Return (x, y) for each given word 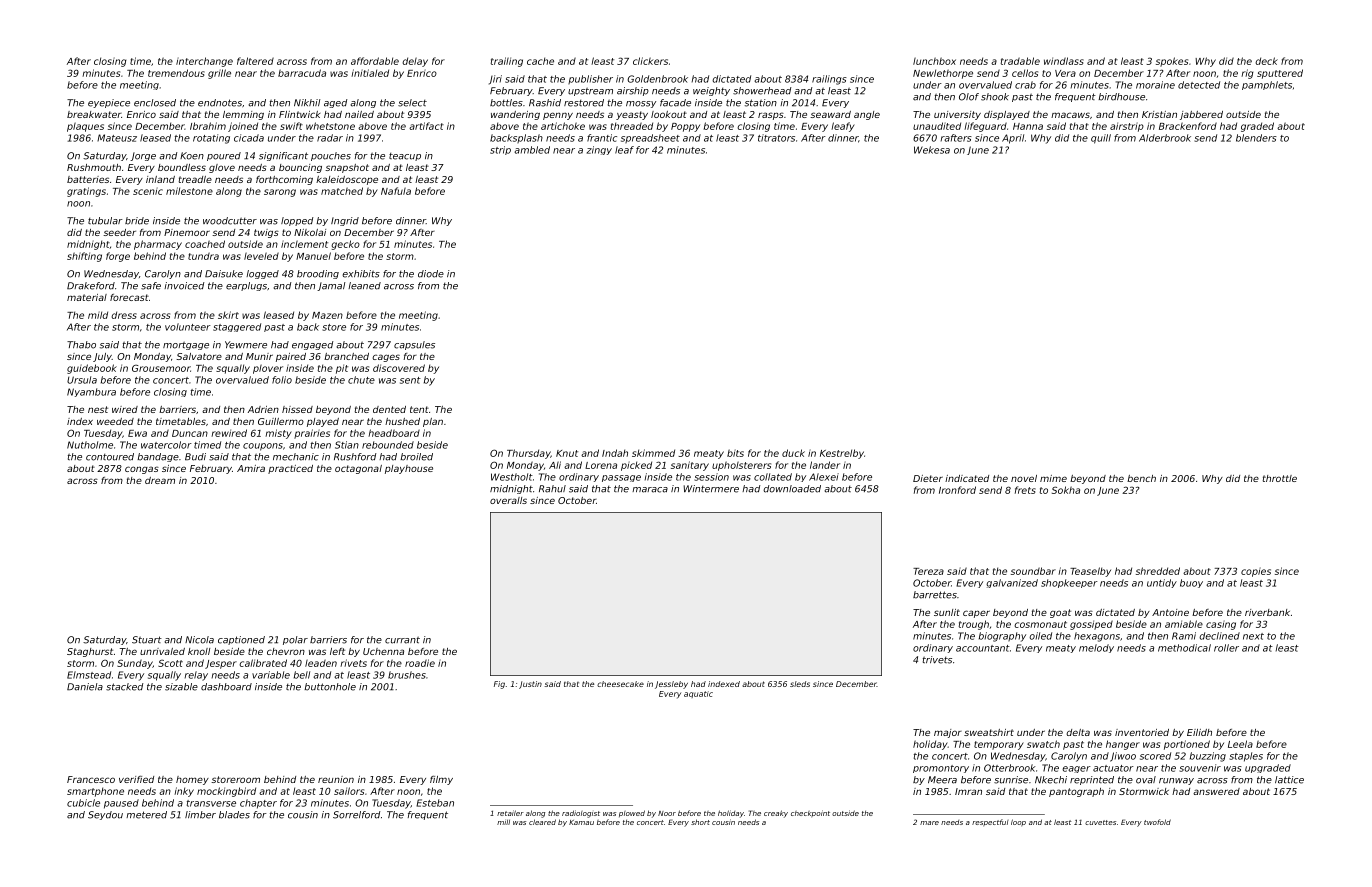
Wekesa (932, 150)
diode (431, 274)
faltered (255, 61)
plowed (632, 813)
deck (1266, 61)
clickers (650, 61)
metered (146, 815)
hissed (297, 409)
